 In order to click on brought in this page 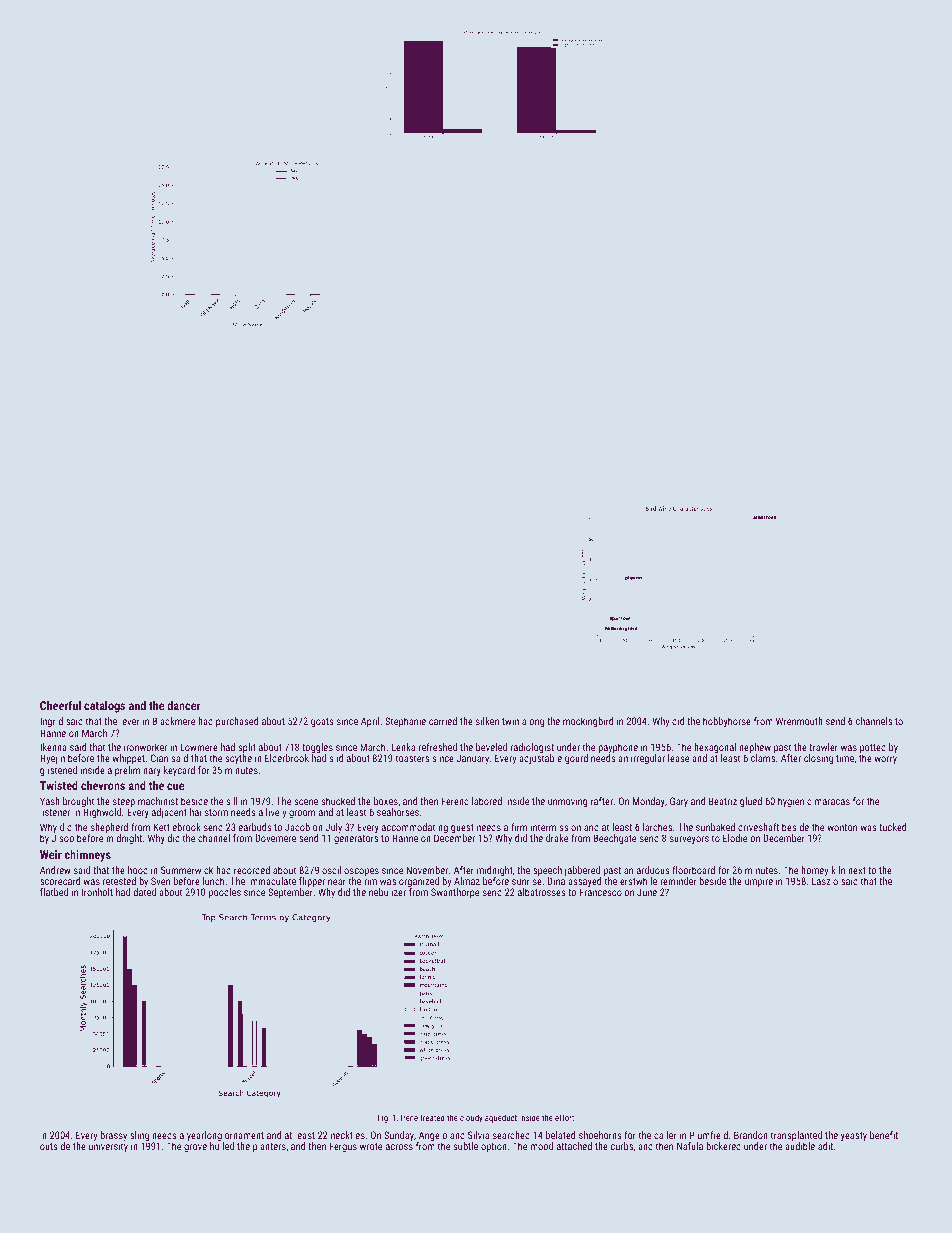, I will do `click(78, 803)`.
